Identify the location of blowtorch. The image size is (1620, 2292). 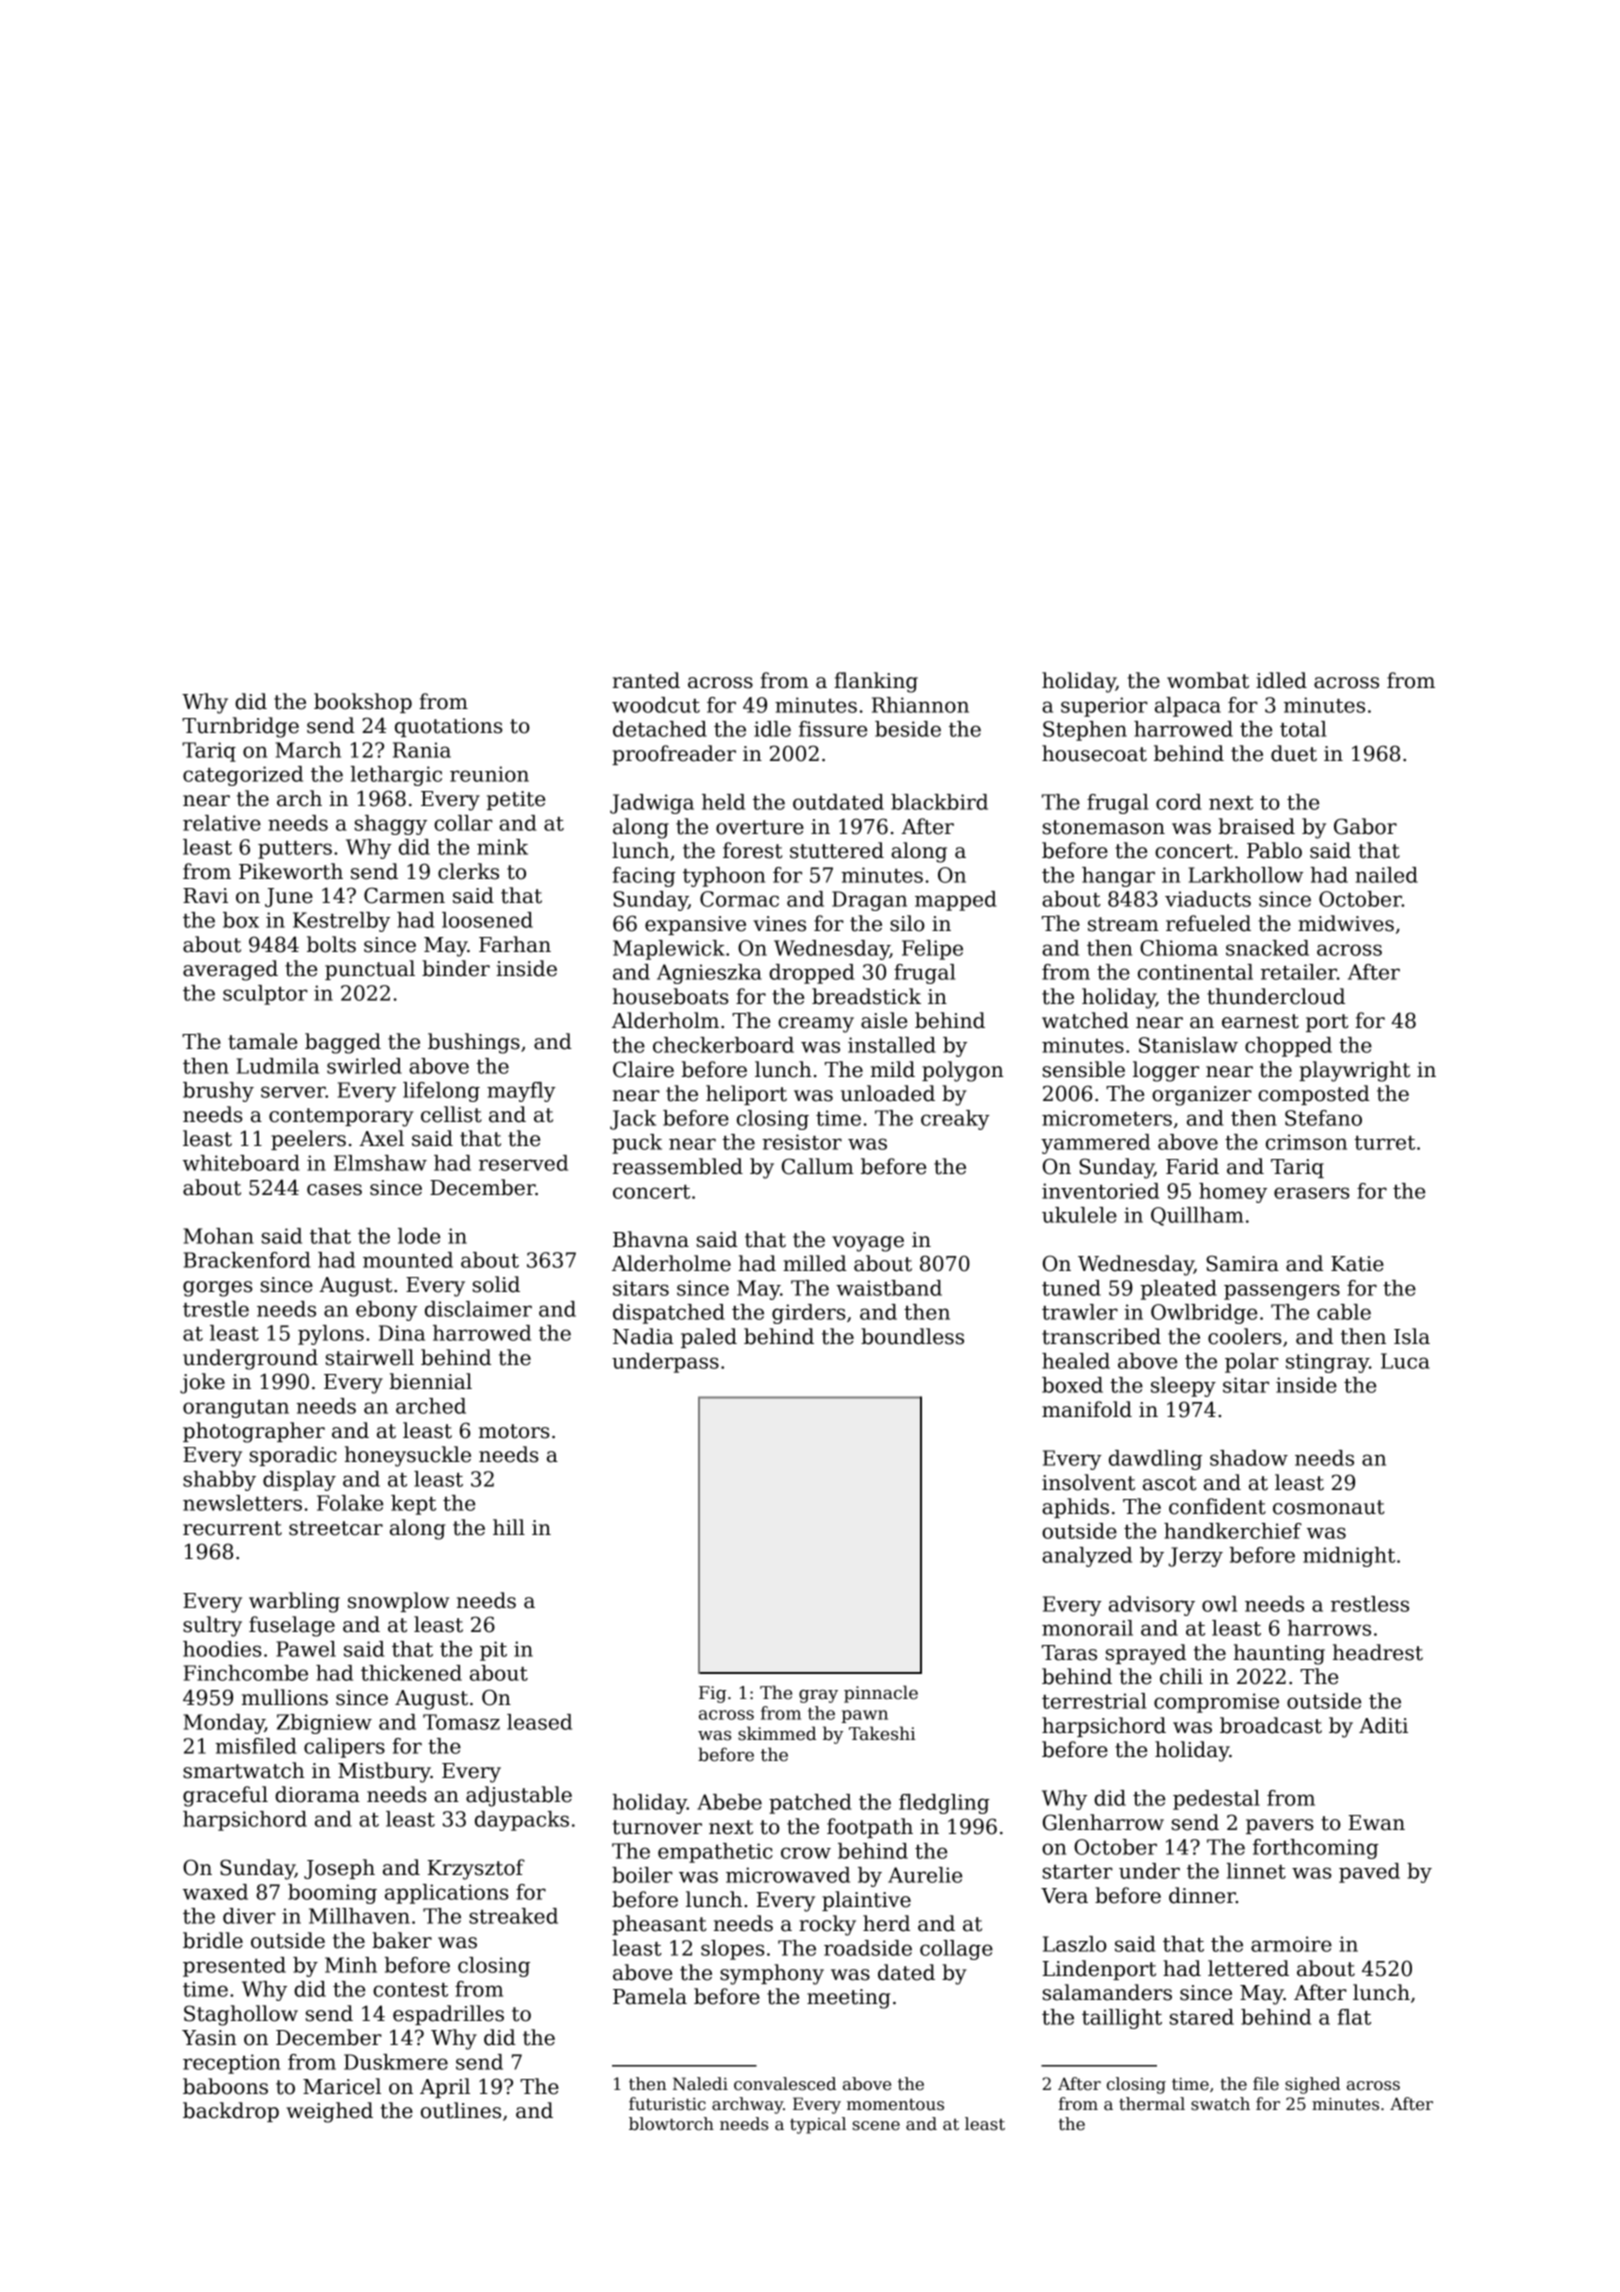
(671, 2124).
